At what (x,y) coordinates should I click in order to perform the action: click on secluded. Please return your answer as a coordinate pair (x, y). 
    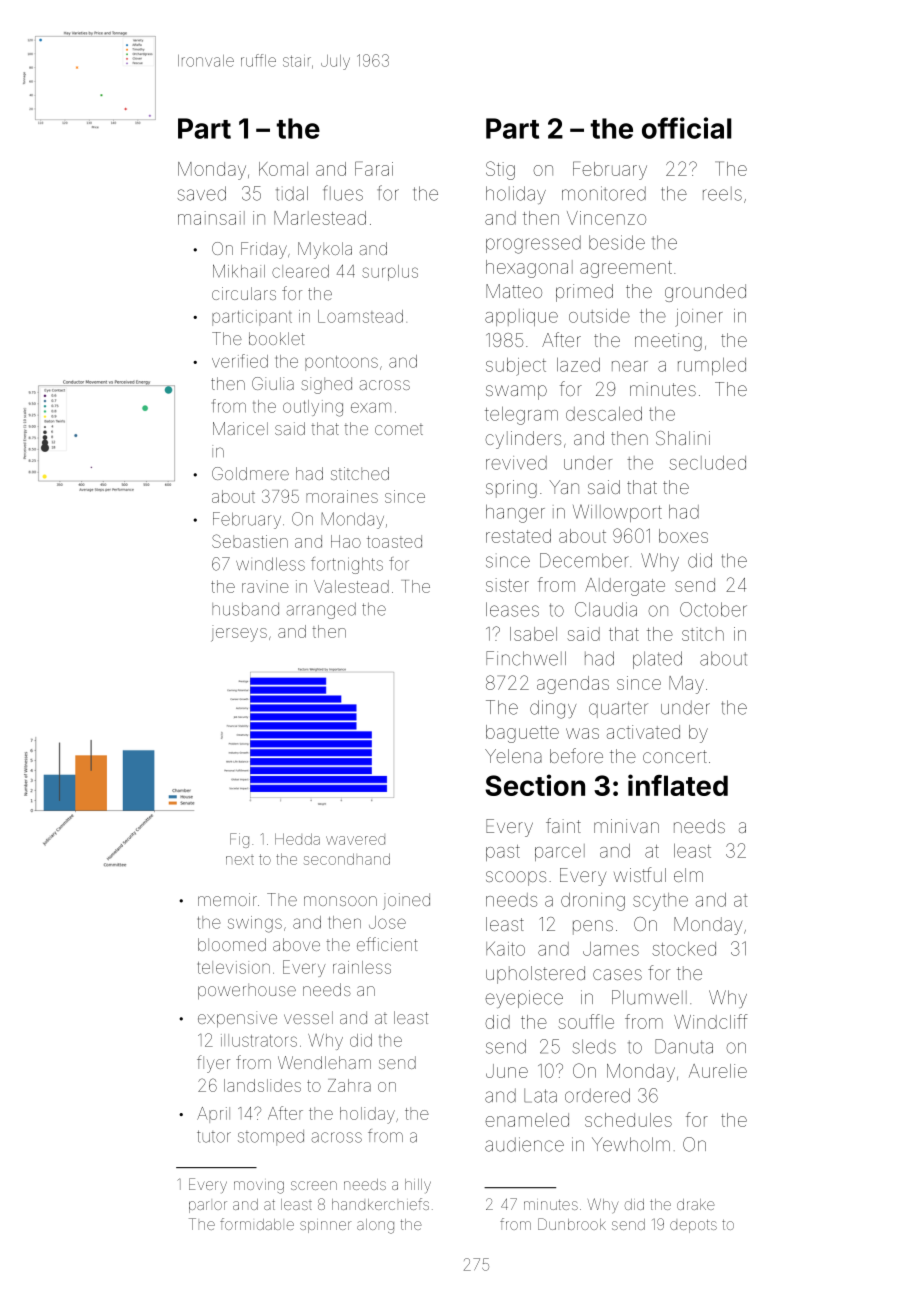
    Looking at the image, I should click on (707, 463).
